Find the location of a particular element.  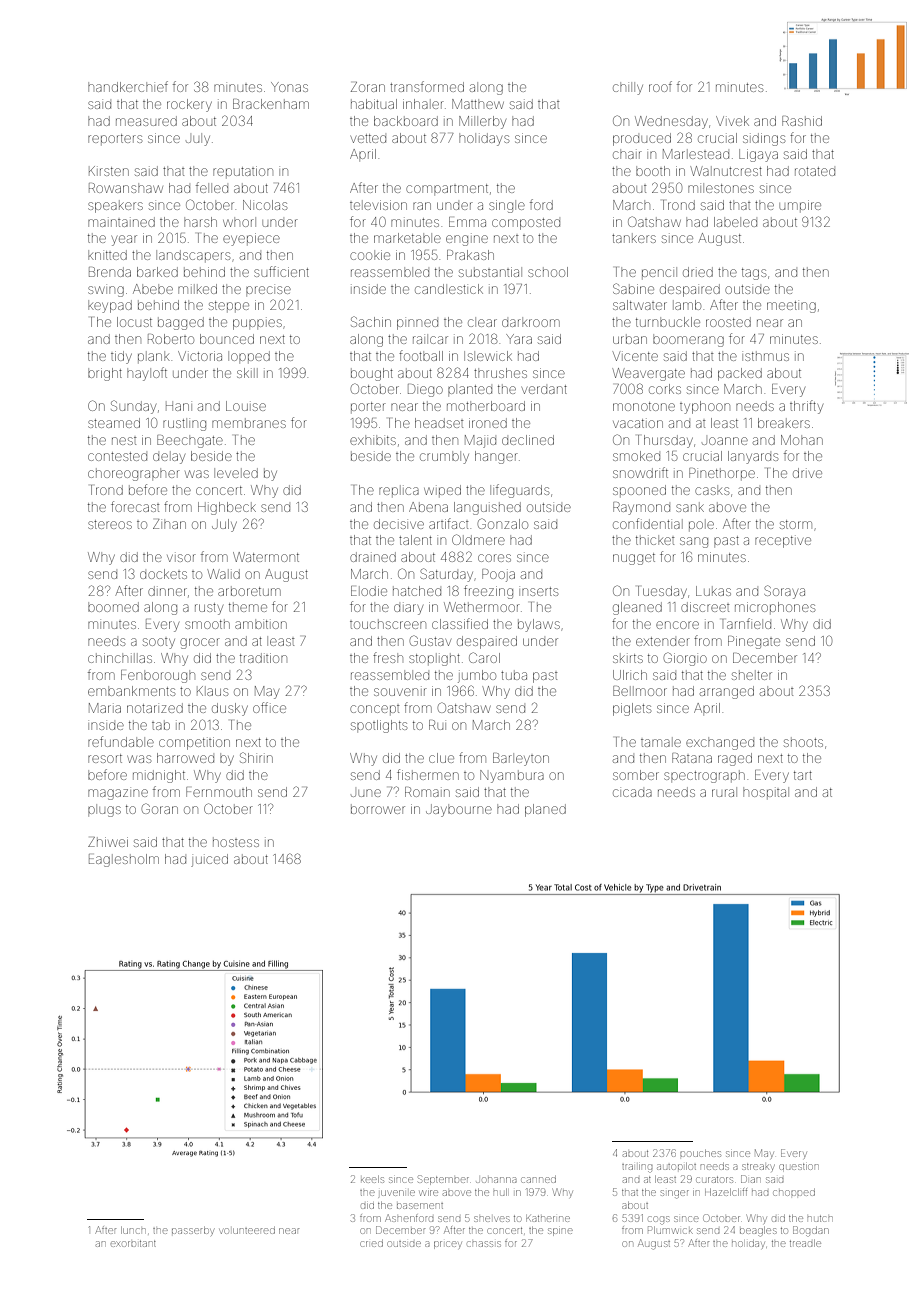

Kirsten is located at coordinates (109, 171).
